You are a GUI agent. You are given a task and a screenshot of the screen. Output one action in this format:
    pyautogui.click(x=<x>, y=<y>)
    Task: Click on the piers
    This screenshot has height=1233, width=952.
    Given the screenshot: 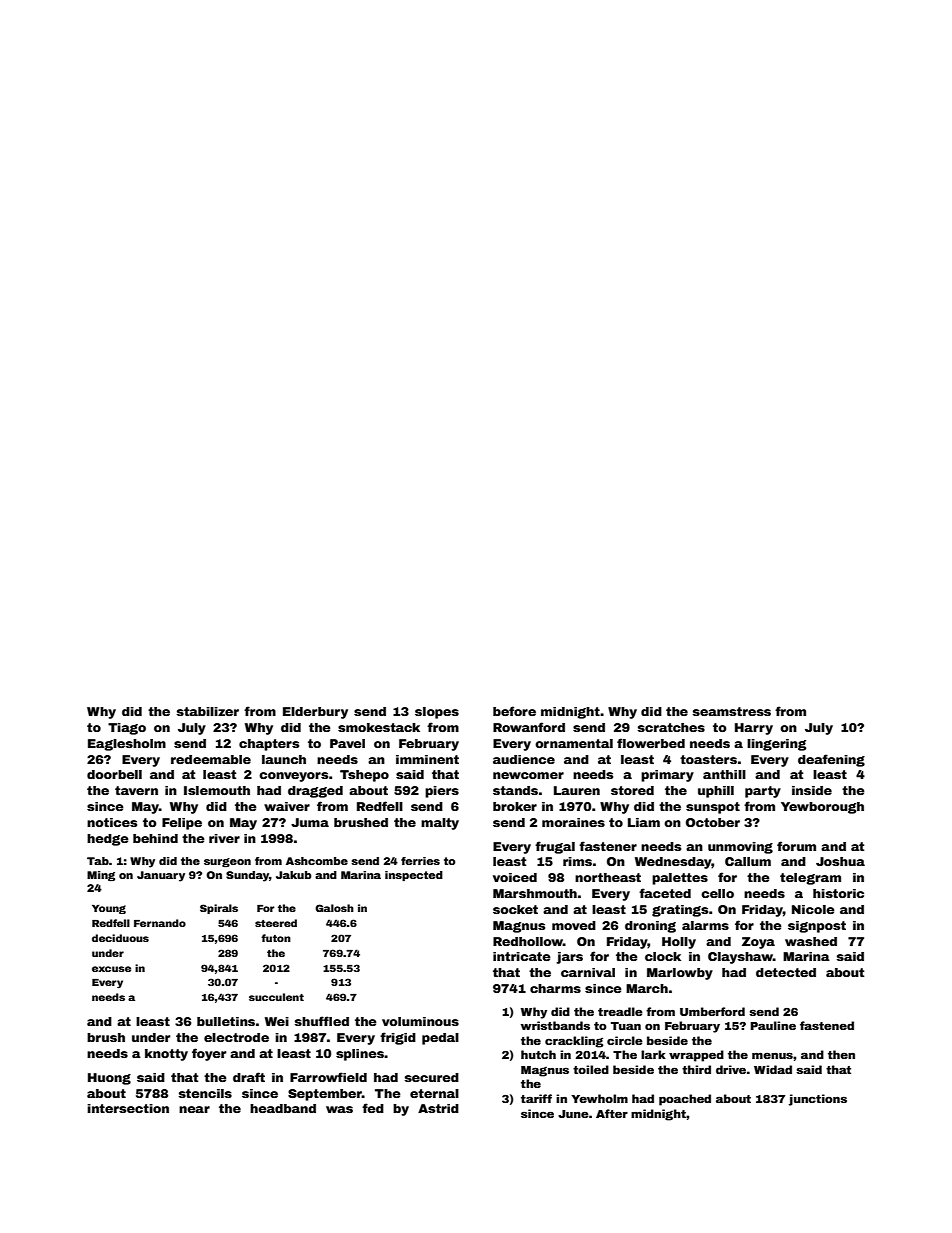 What is the action you would take?
    pyautogui.click(x=442, y=792)
